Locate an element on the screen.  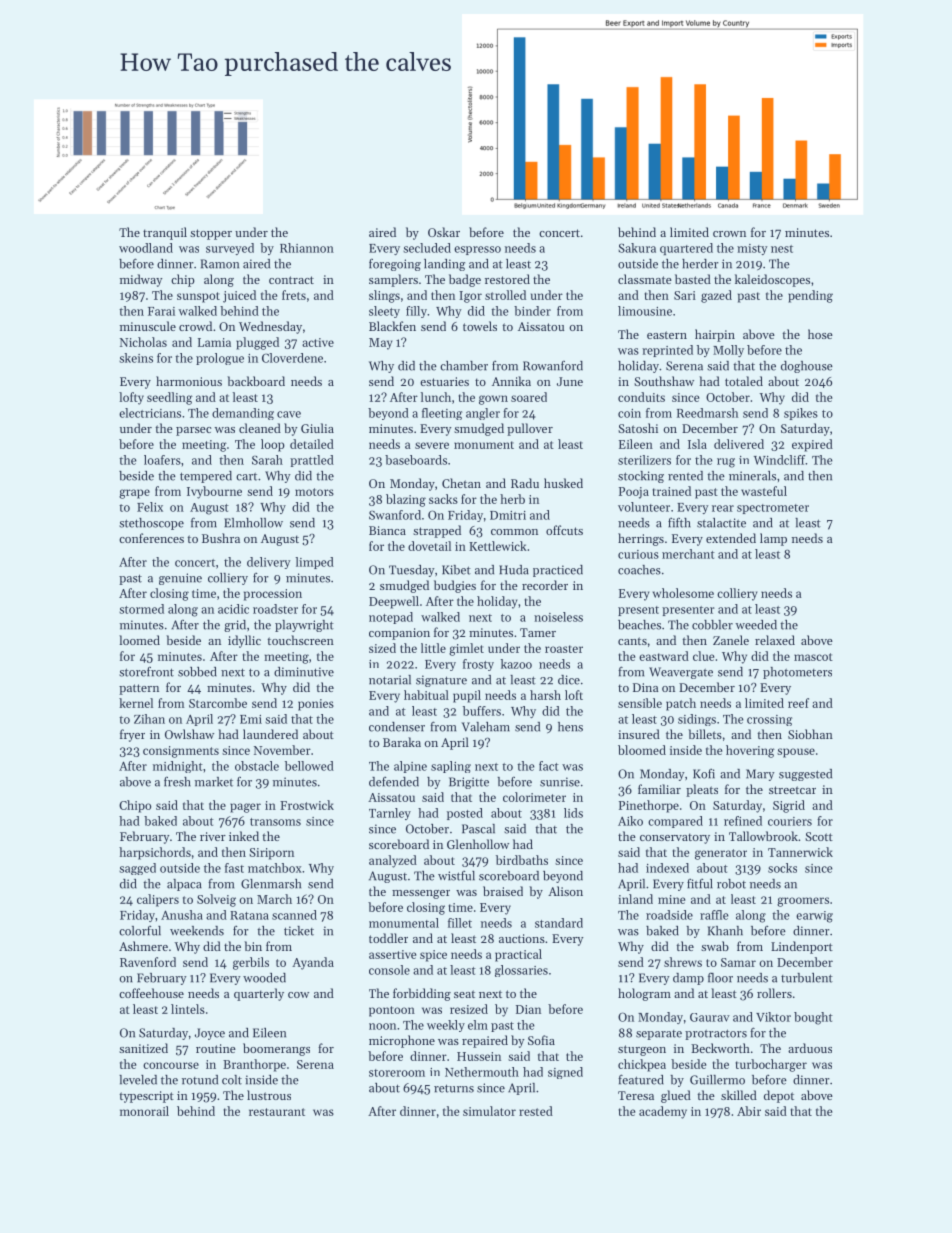
restaurant is located at coordinates (277, 1112).
